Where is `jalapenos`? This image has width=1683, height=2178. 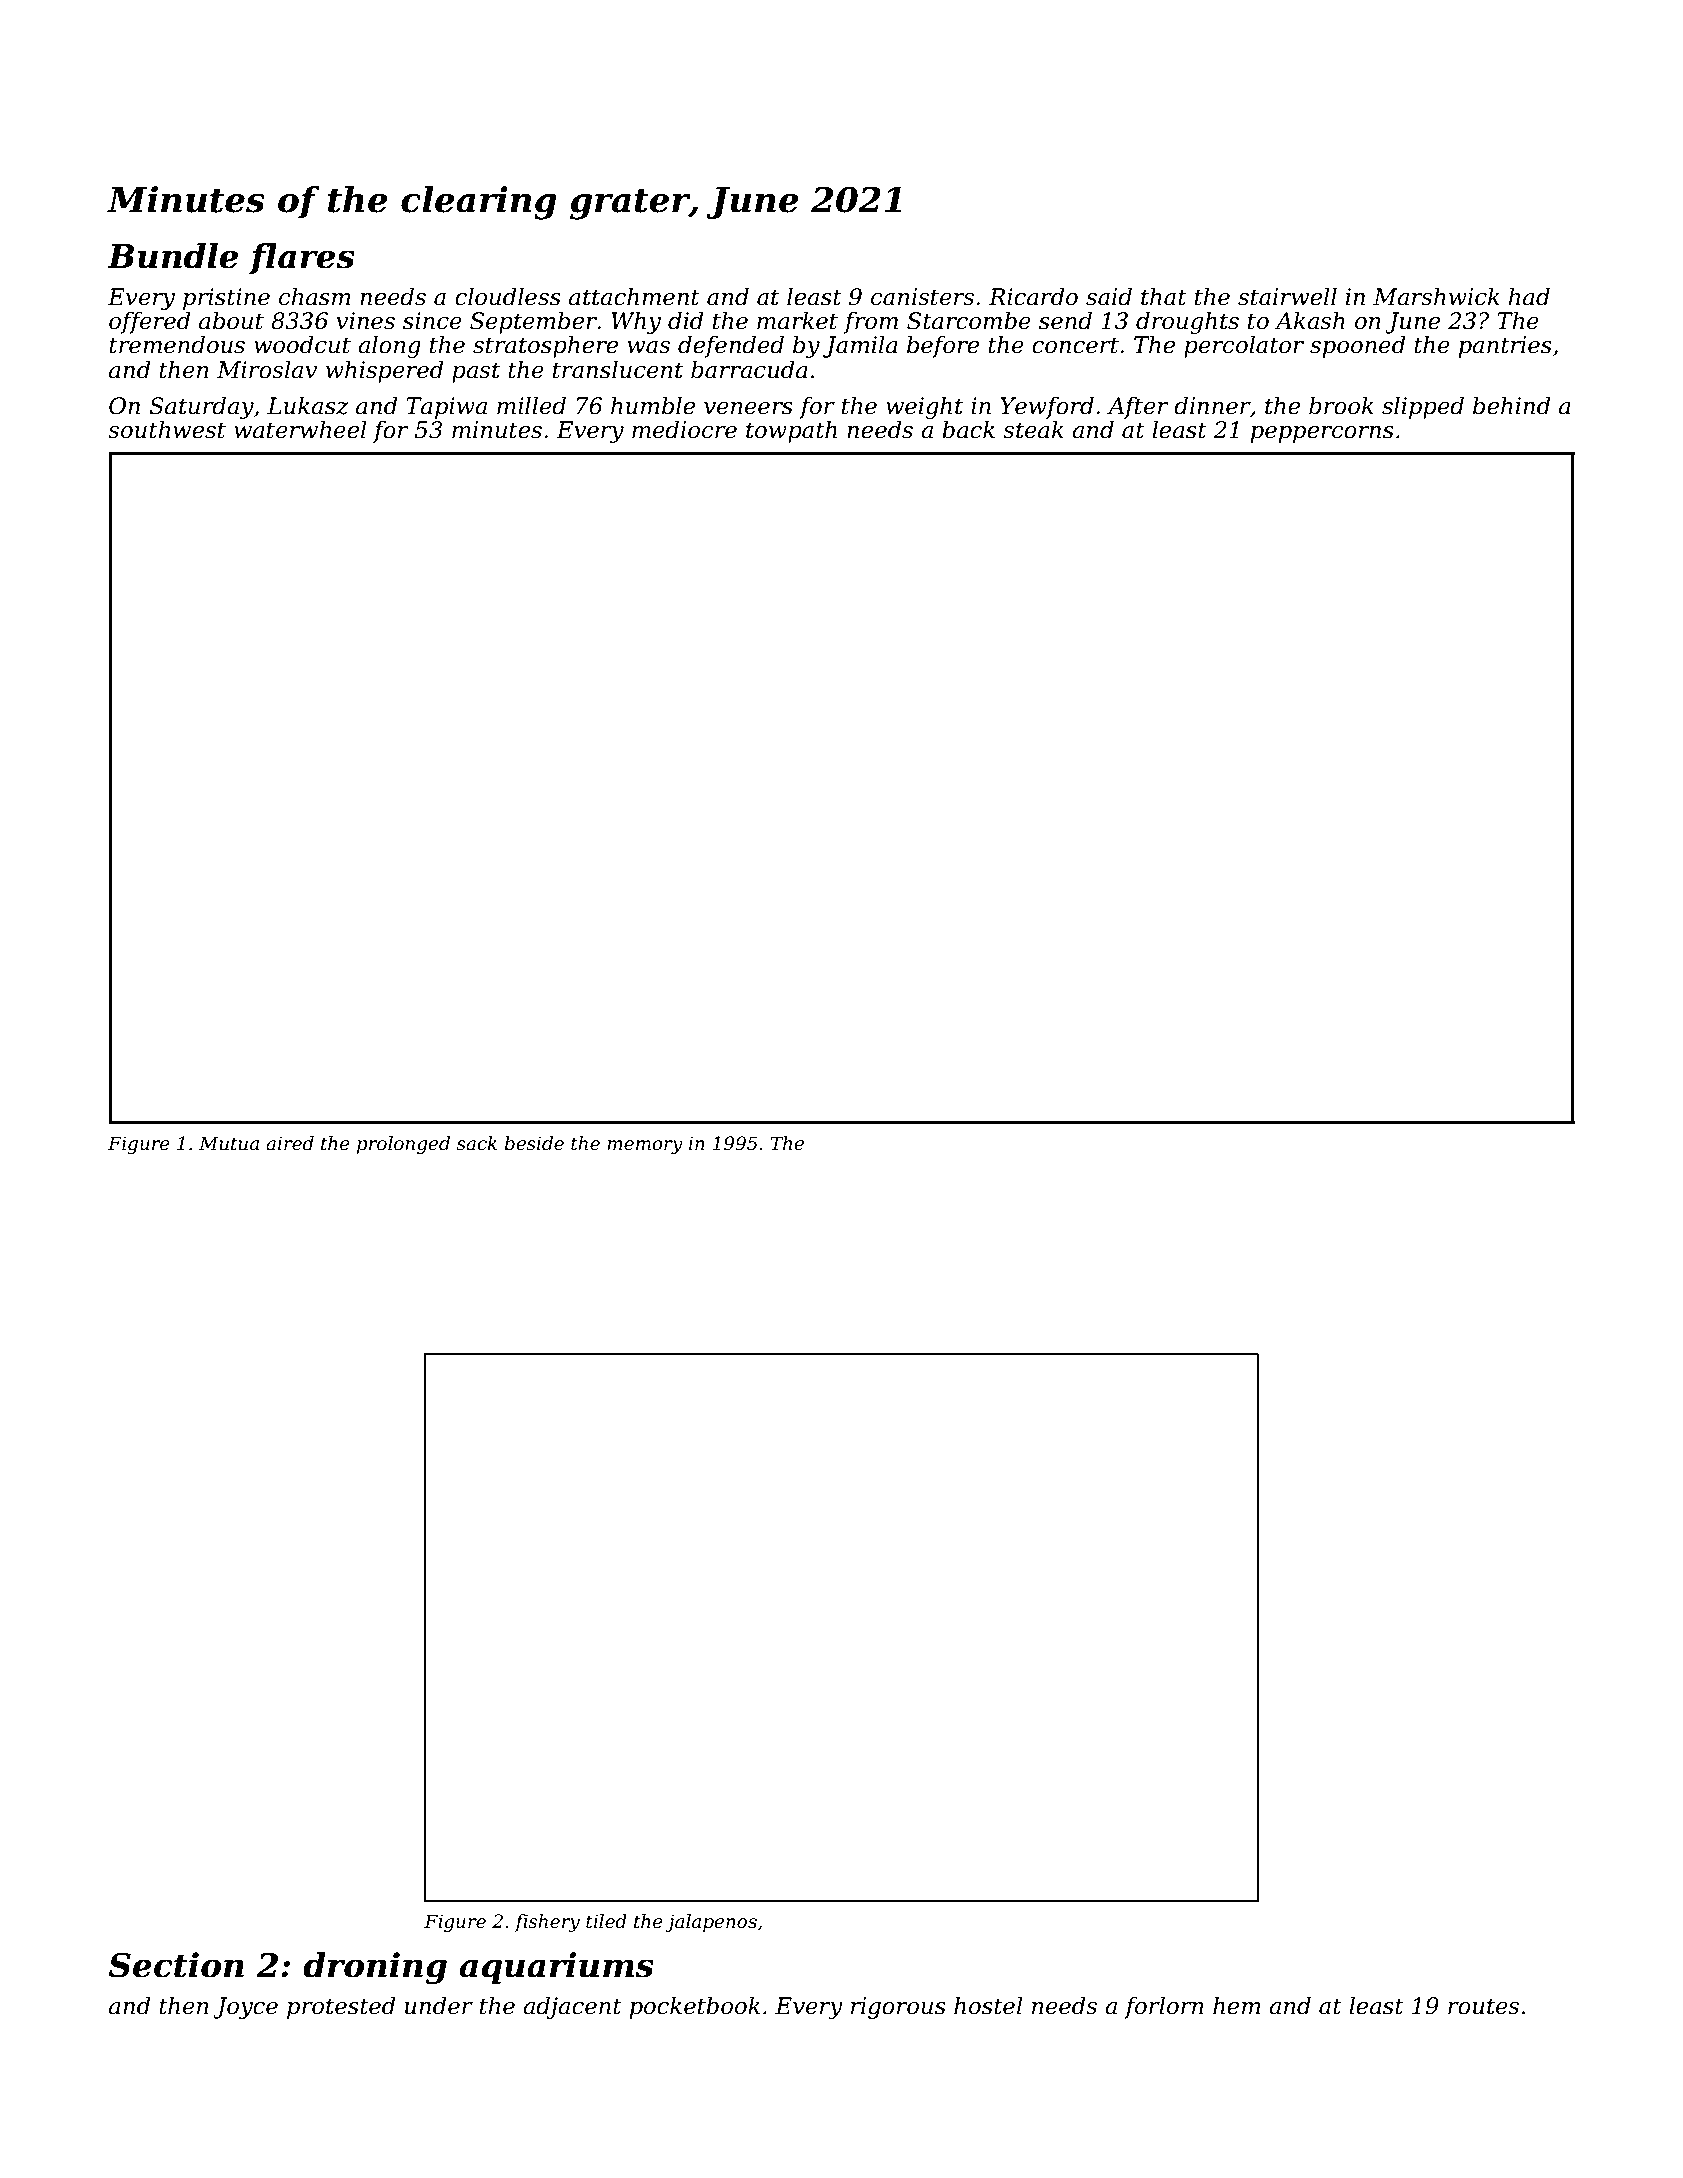
jalapenos is located at coordinates (711, 1923).
